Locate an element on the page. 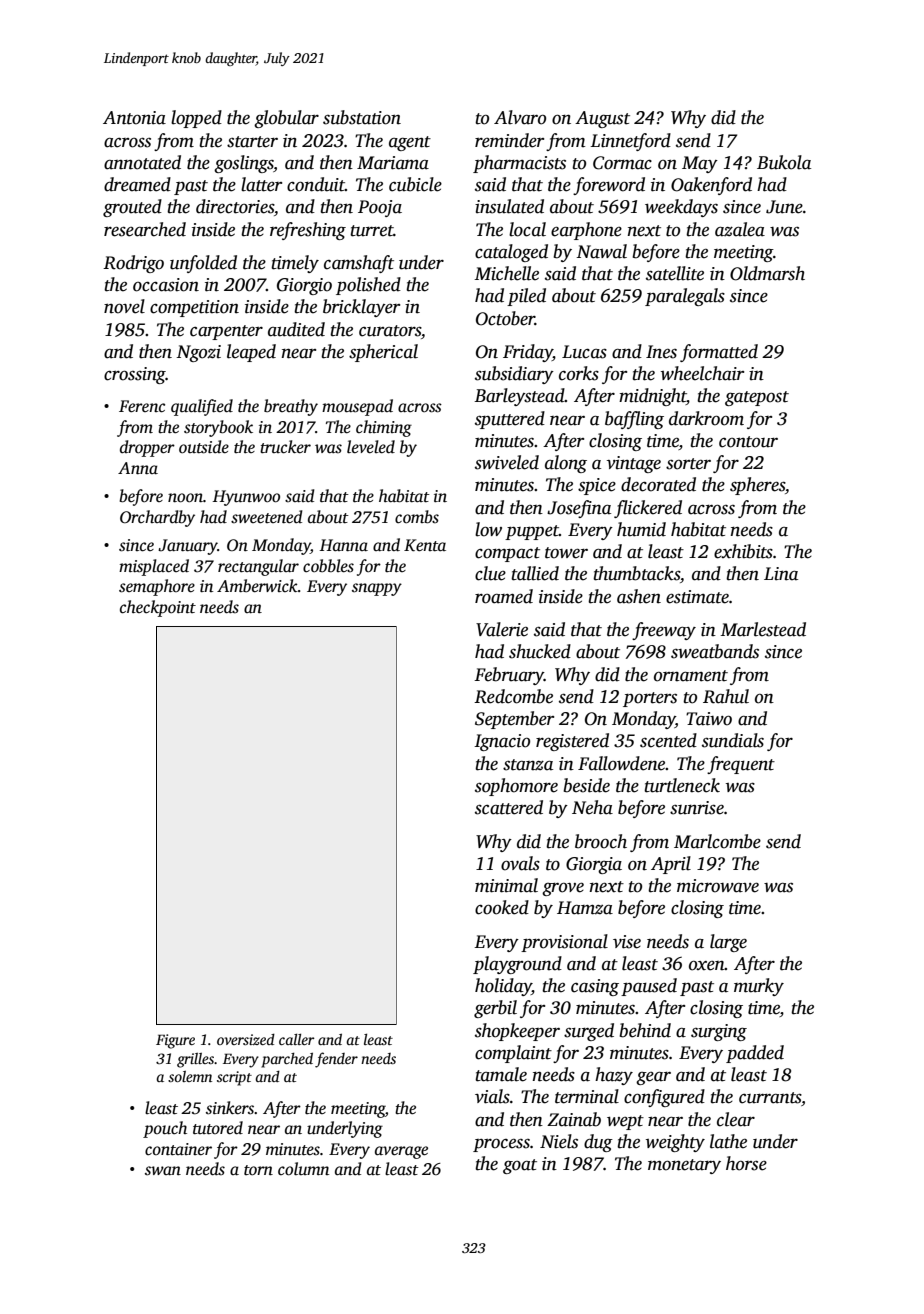  lopped is located at coordinates (196, 119).
